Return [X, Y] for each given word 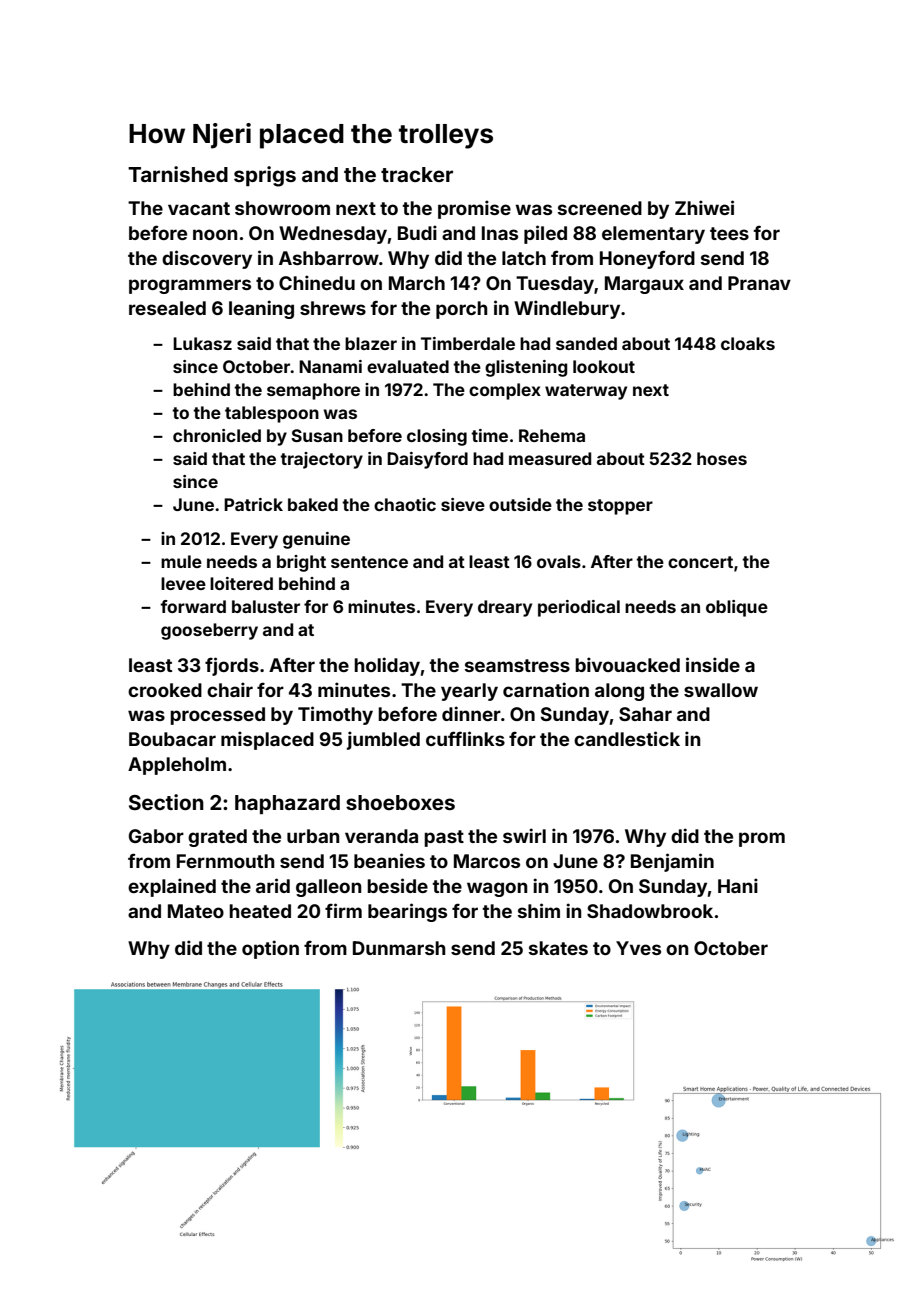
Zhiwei [704, 207]
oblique [737, 608]
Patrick [253, 504]
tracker [417, 174]
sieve [463, 504]
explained [172, 887]
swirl [524, 835]
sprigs [265, 176]
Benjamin [672, 862]
